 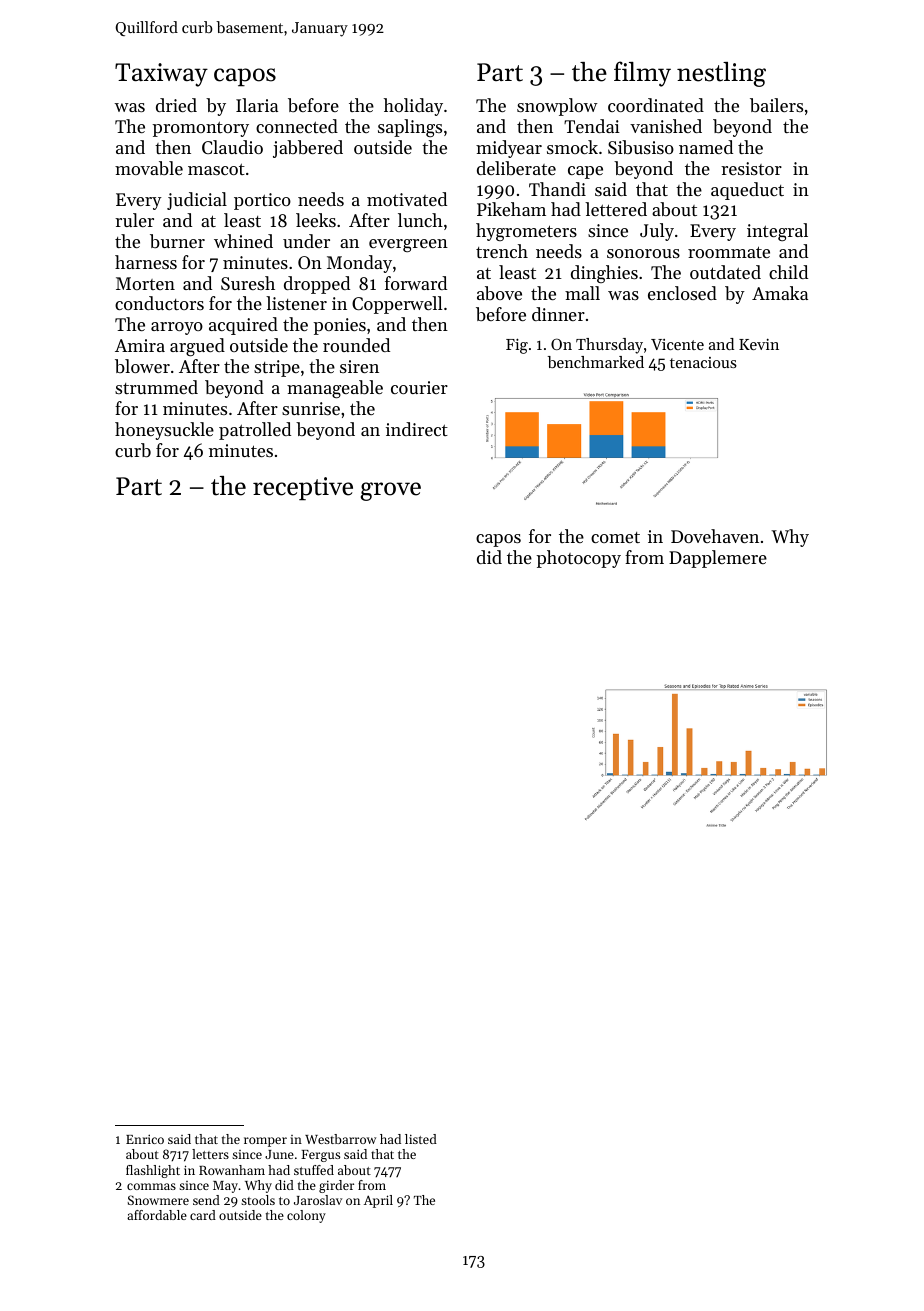 I want to click on photocopy, so click(x=578, y=559).
